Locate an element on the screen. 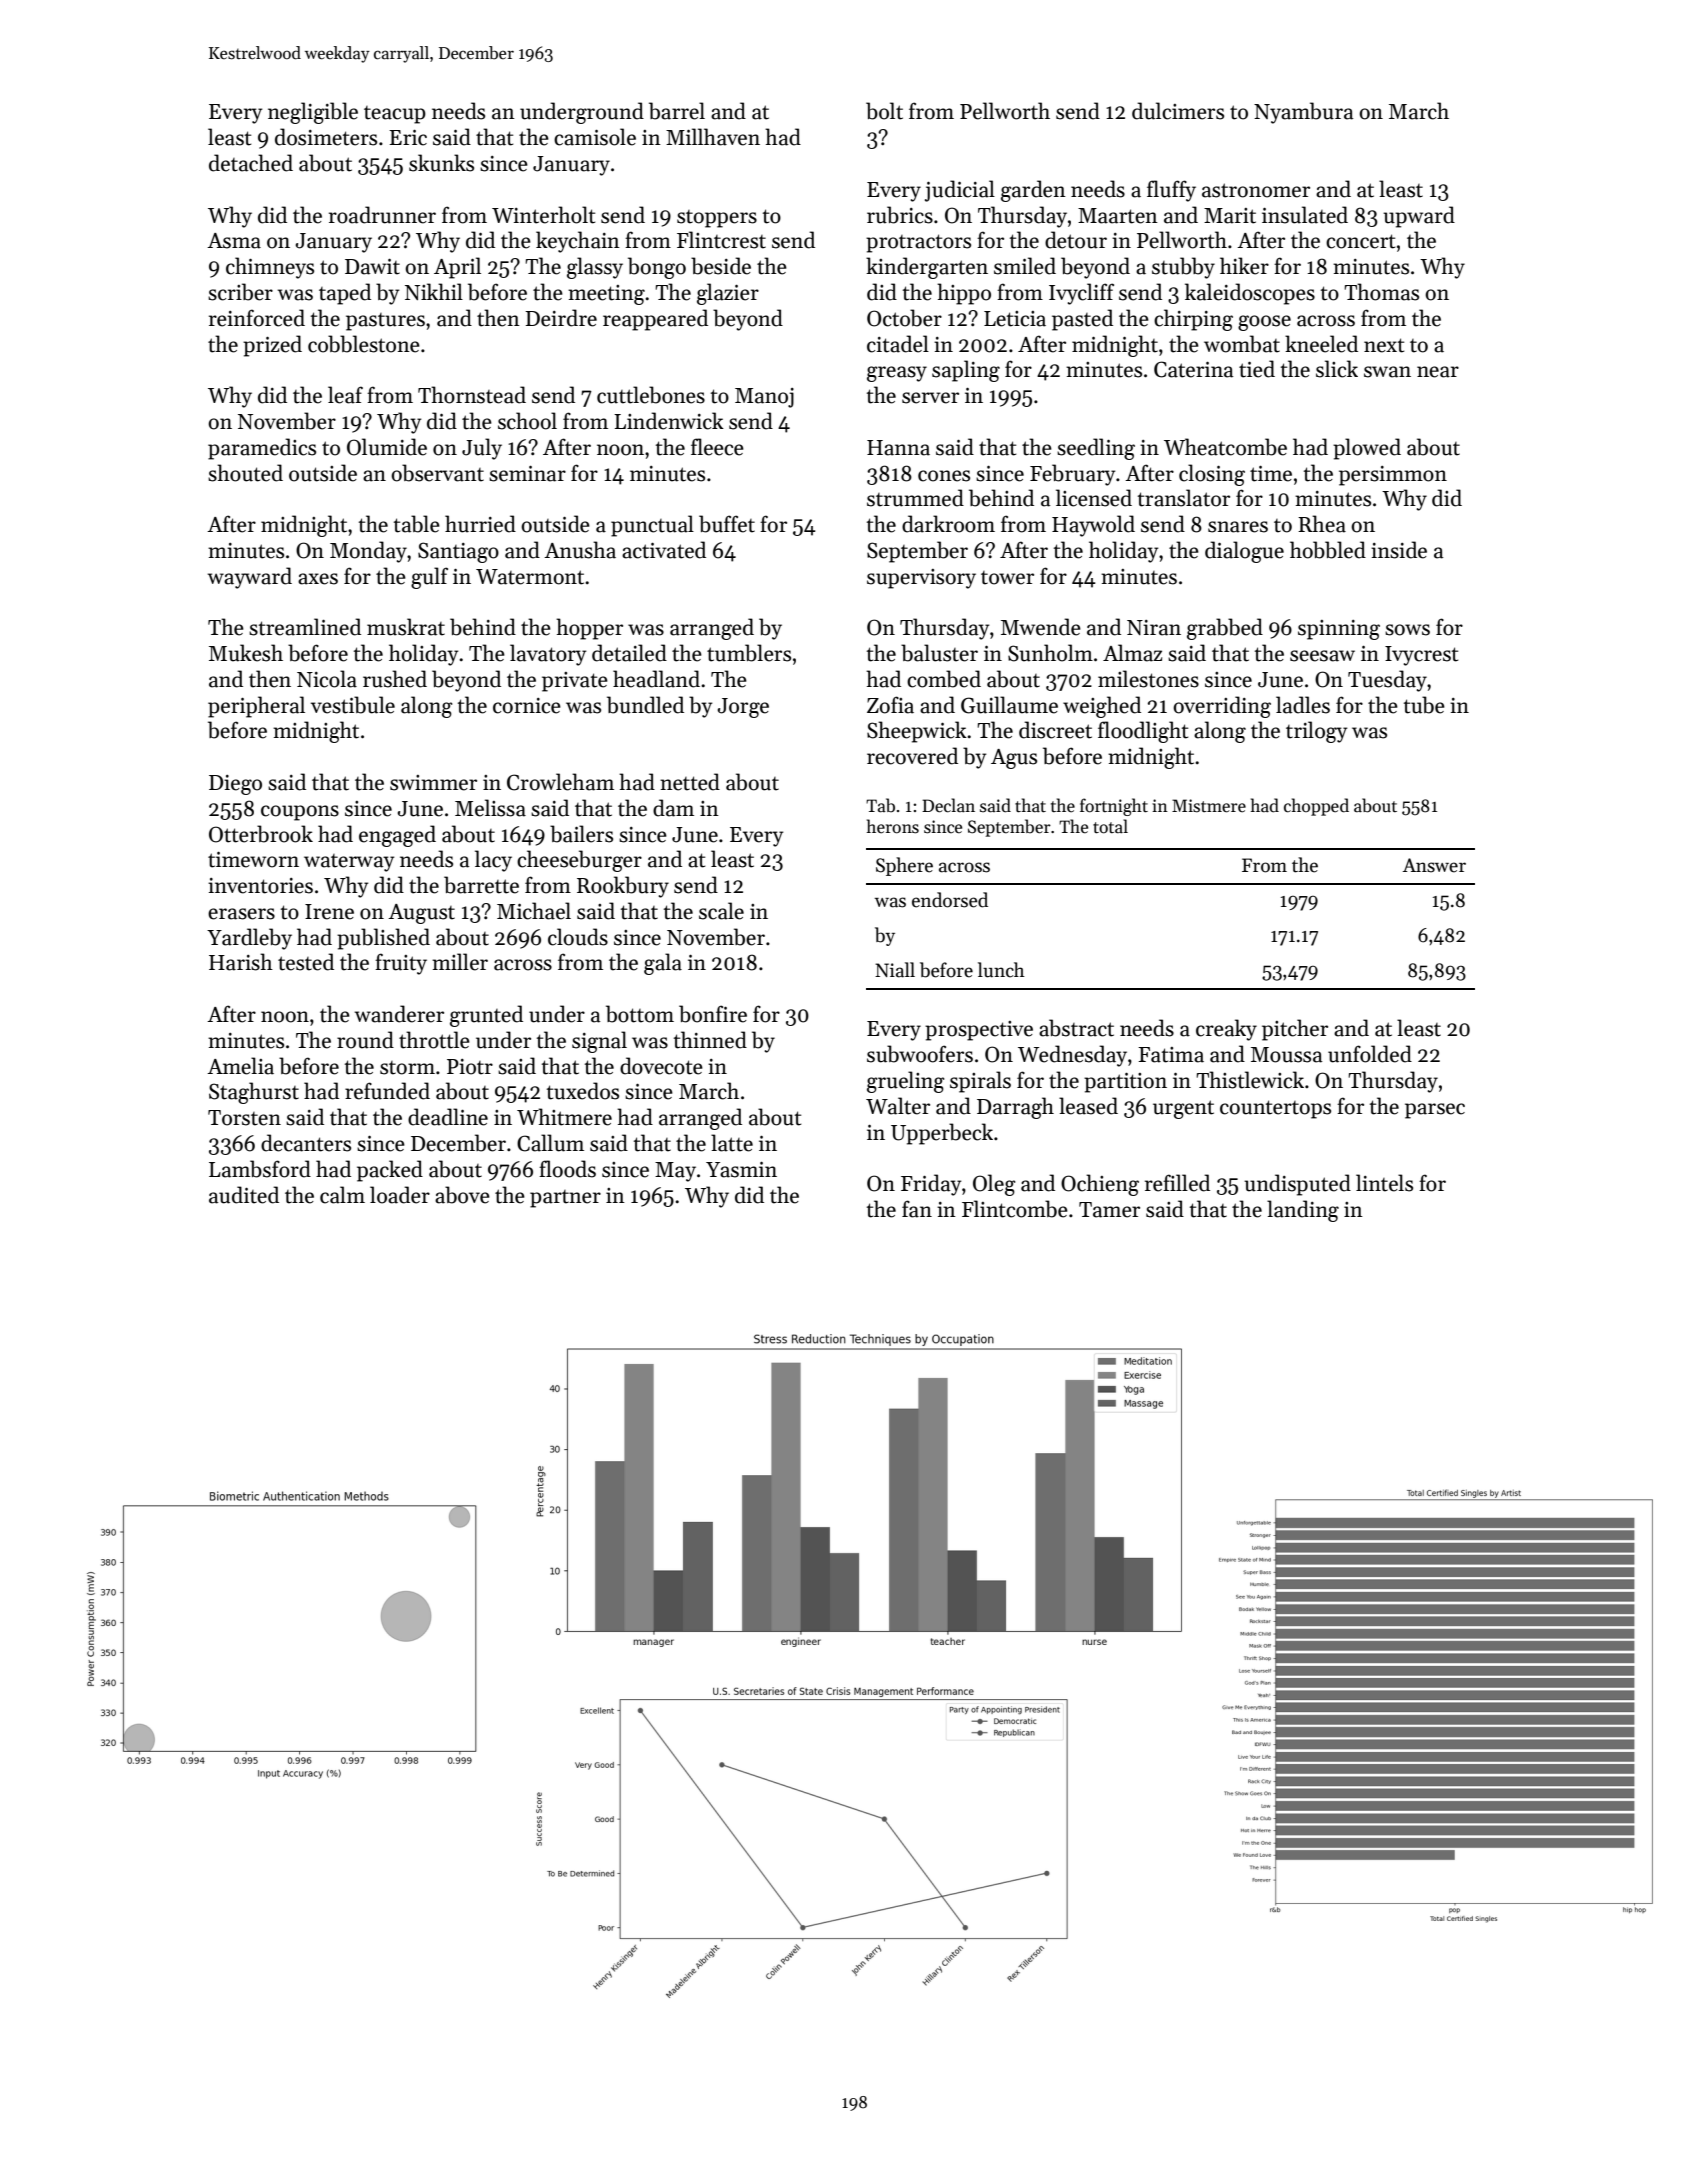 This screenshot has width=1683, height=2178. Answer is located at coordinates (1434, 865).
